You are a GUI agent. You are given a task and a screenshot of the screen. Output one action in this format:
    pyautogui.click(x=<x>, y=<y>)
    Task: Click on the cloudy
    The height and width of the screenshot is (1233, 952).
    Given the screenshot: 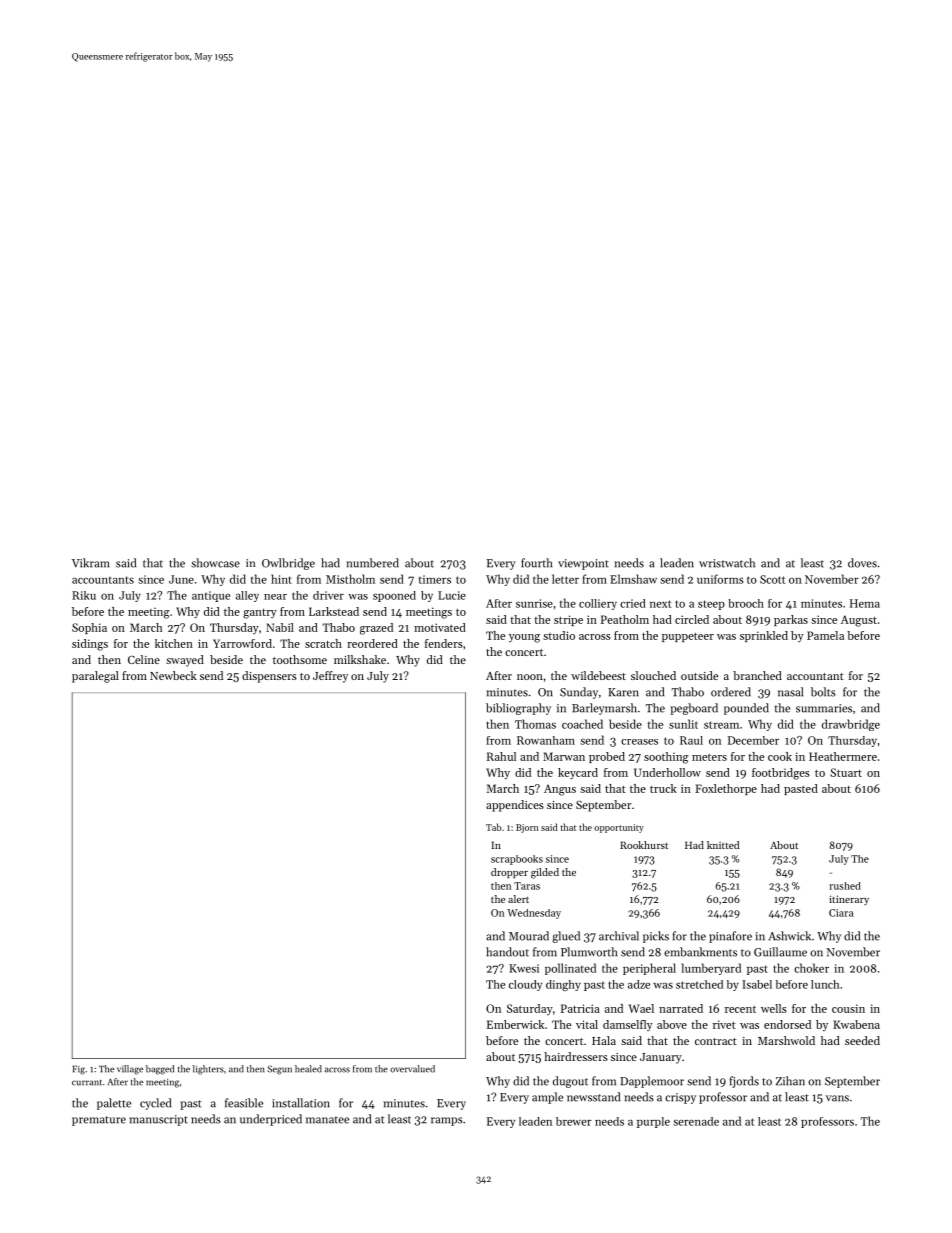 What is the action you would take?
    pyautogui.click(x=525, y=985)
